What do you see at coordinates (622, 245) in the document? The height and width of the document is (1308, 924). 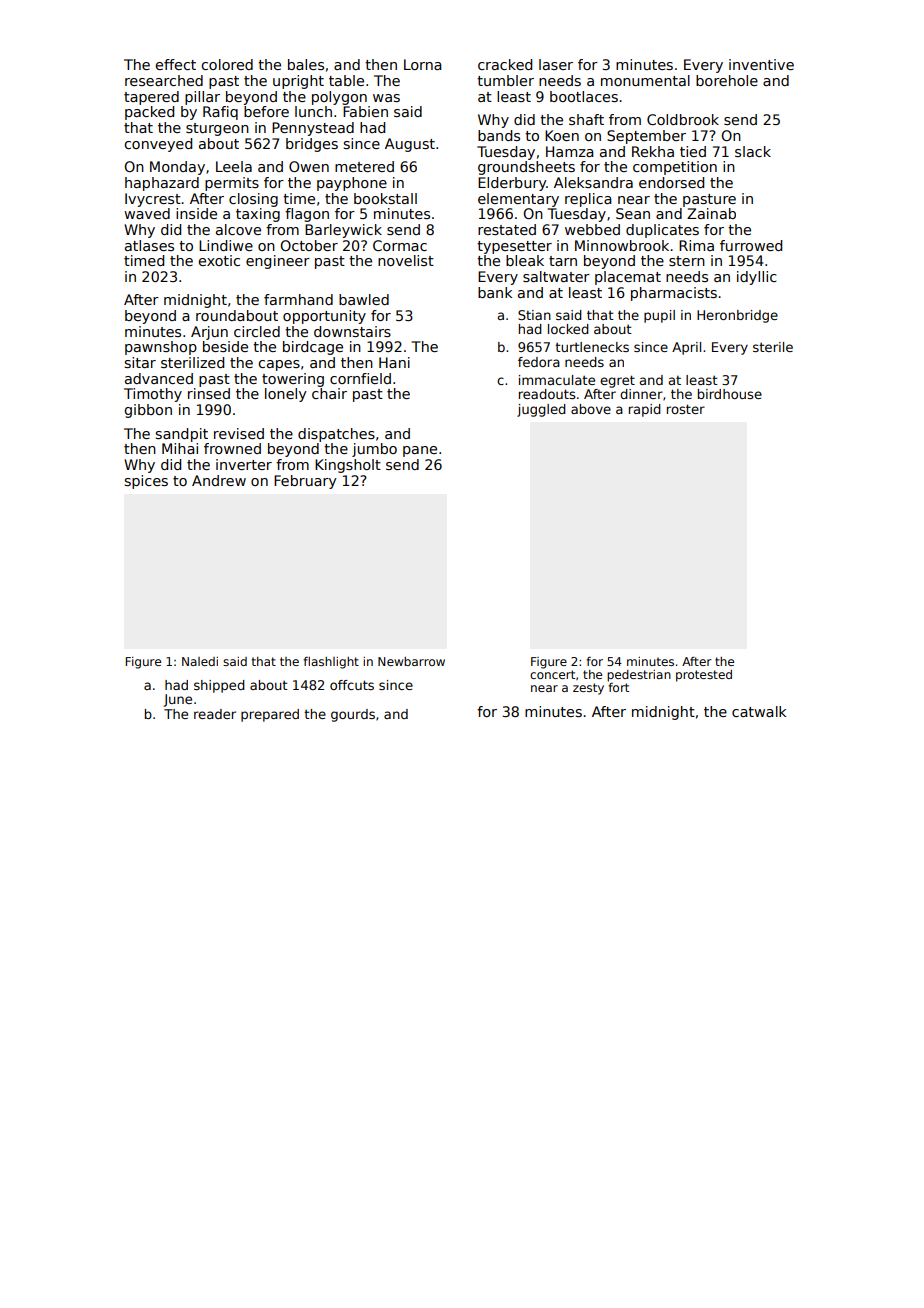 I see `Minnowbrook` at bounding box center [622, 245].
